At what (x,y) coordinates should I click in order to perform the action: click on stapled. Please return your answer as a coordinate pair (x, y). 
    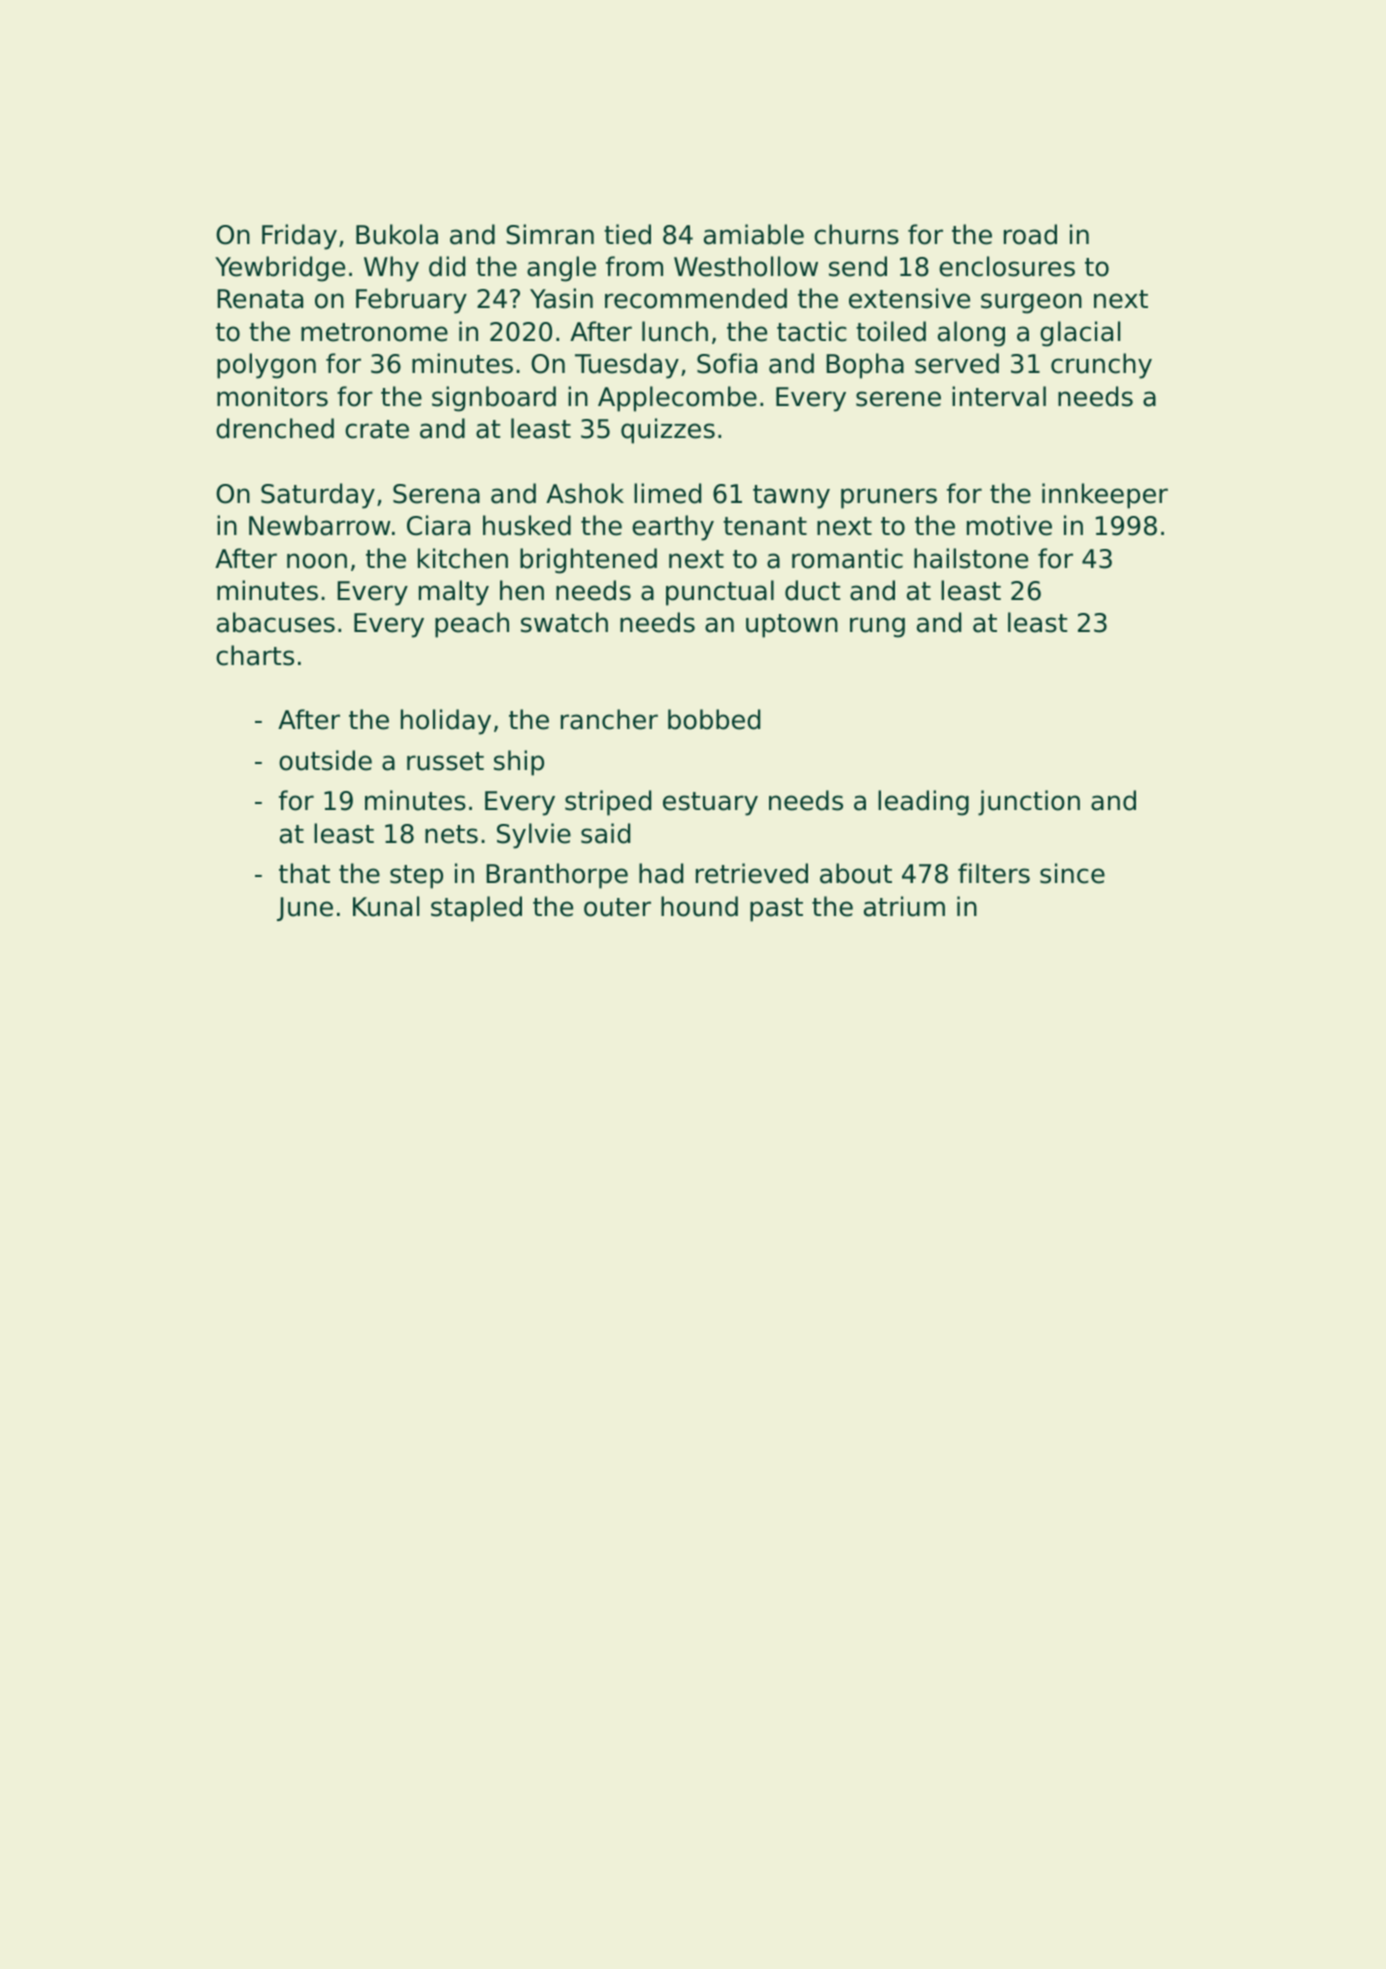
    Looking at the image, I should click on (476, 909).
